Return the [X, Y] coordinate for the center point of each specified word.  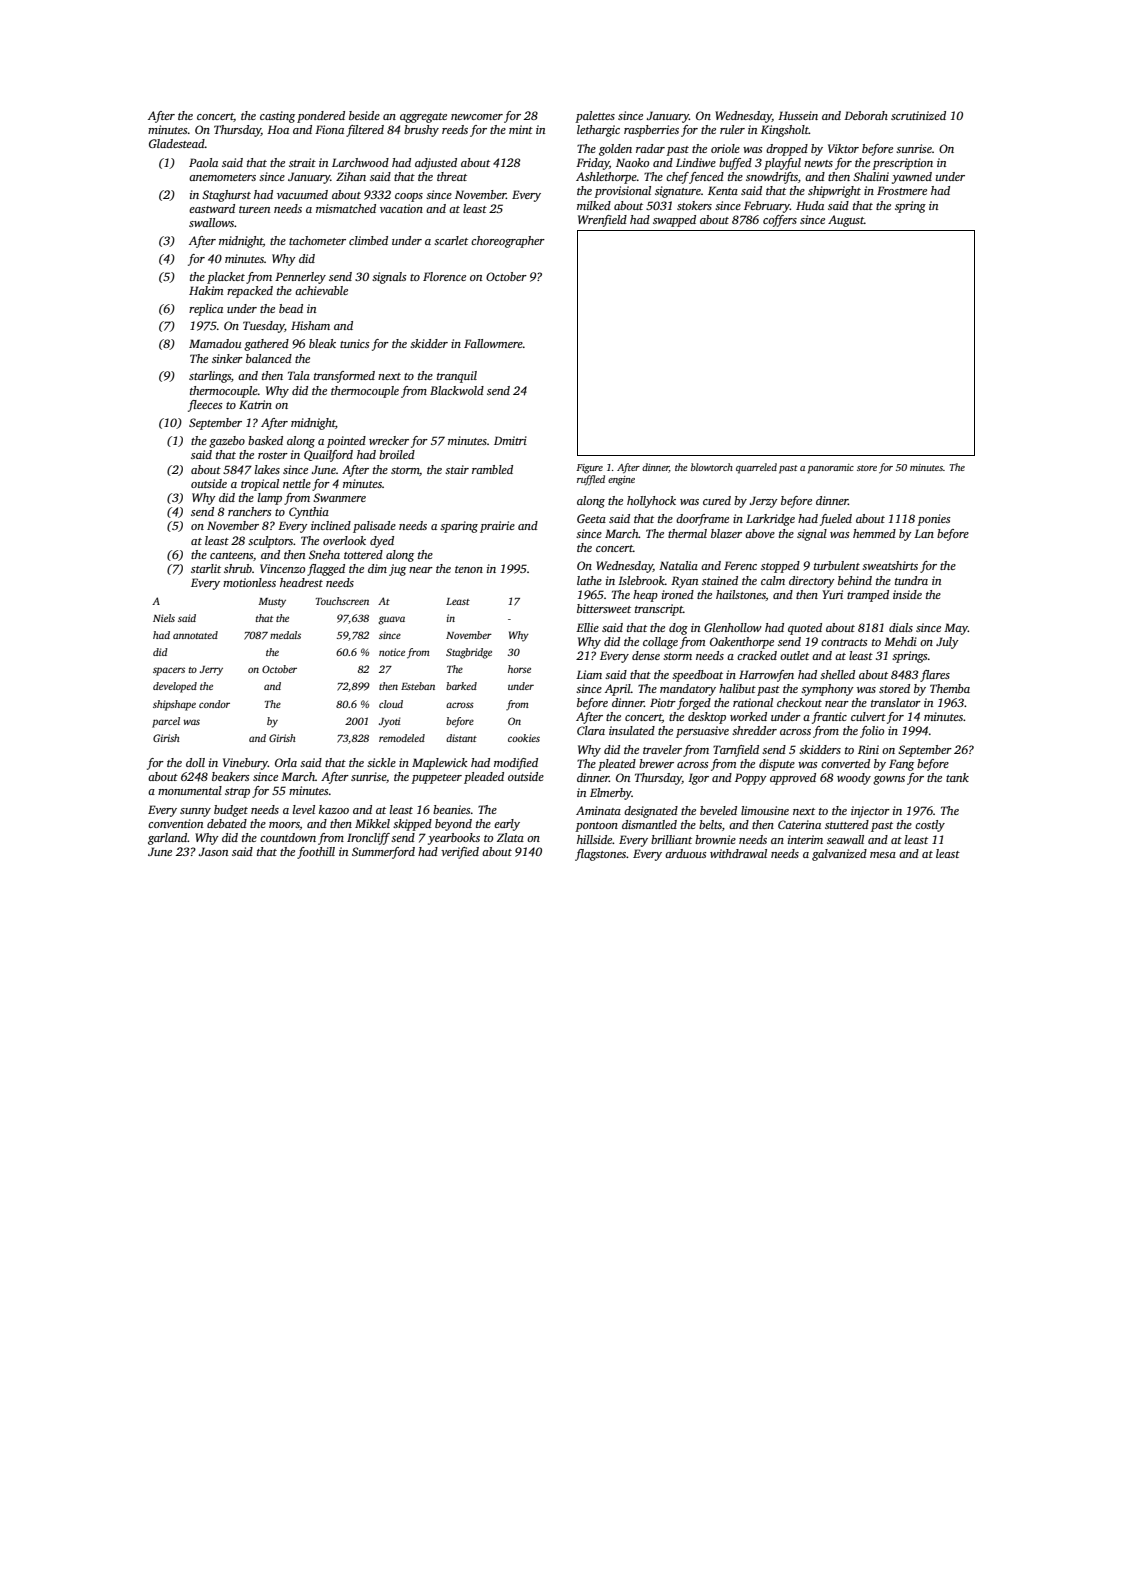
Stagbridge [469, 653]
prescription [902, 164]
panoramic [831, 469]
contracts [844, 642]
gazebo [227, 442]
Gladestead [177, 143]
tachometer [317, 240]
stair [457, 469]
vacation [401, 208]
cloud [391, 704]
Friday [592, 164]
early [507, 825]
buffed [735, 164]
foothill [316, 853]
